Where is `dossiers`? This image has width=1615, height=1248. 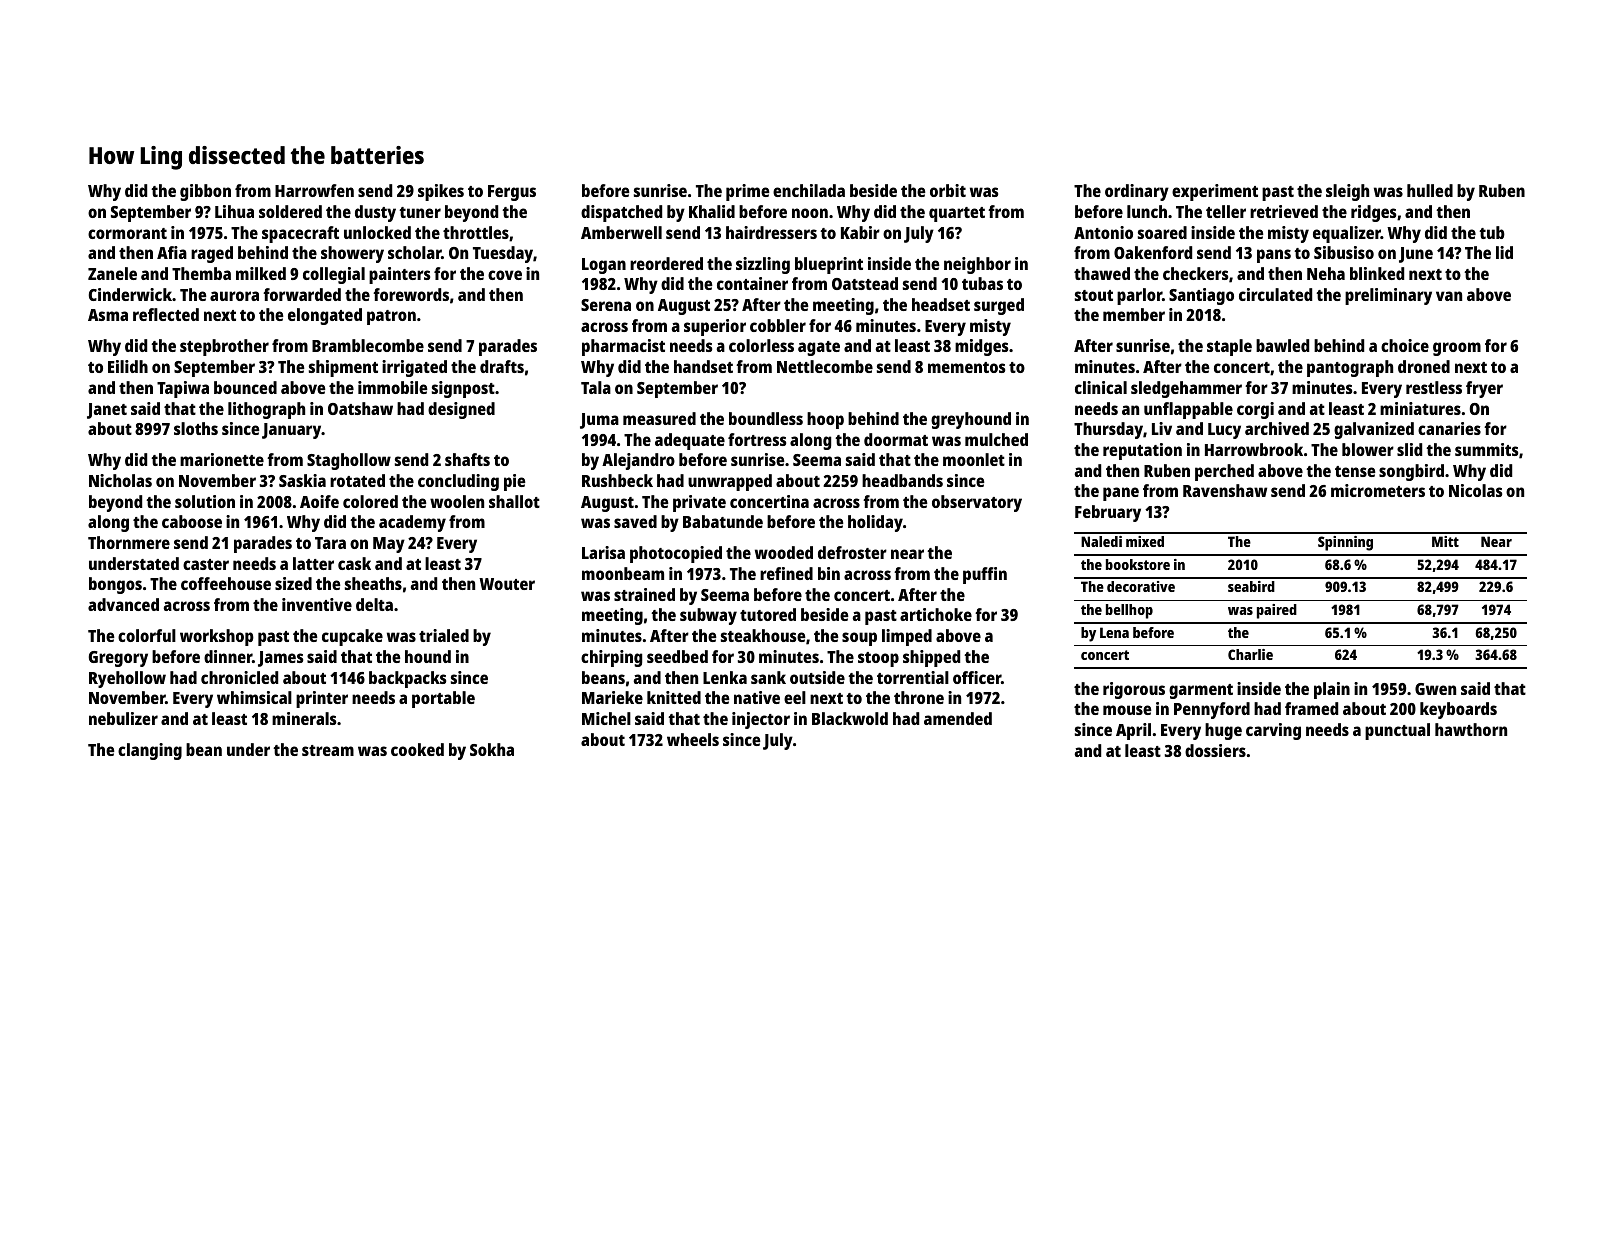
dossiers is located at coordinates (1215, 750).
